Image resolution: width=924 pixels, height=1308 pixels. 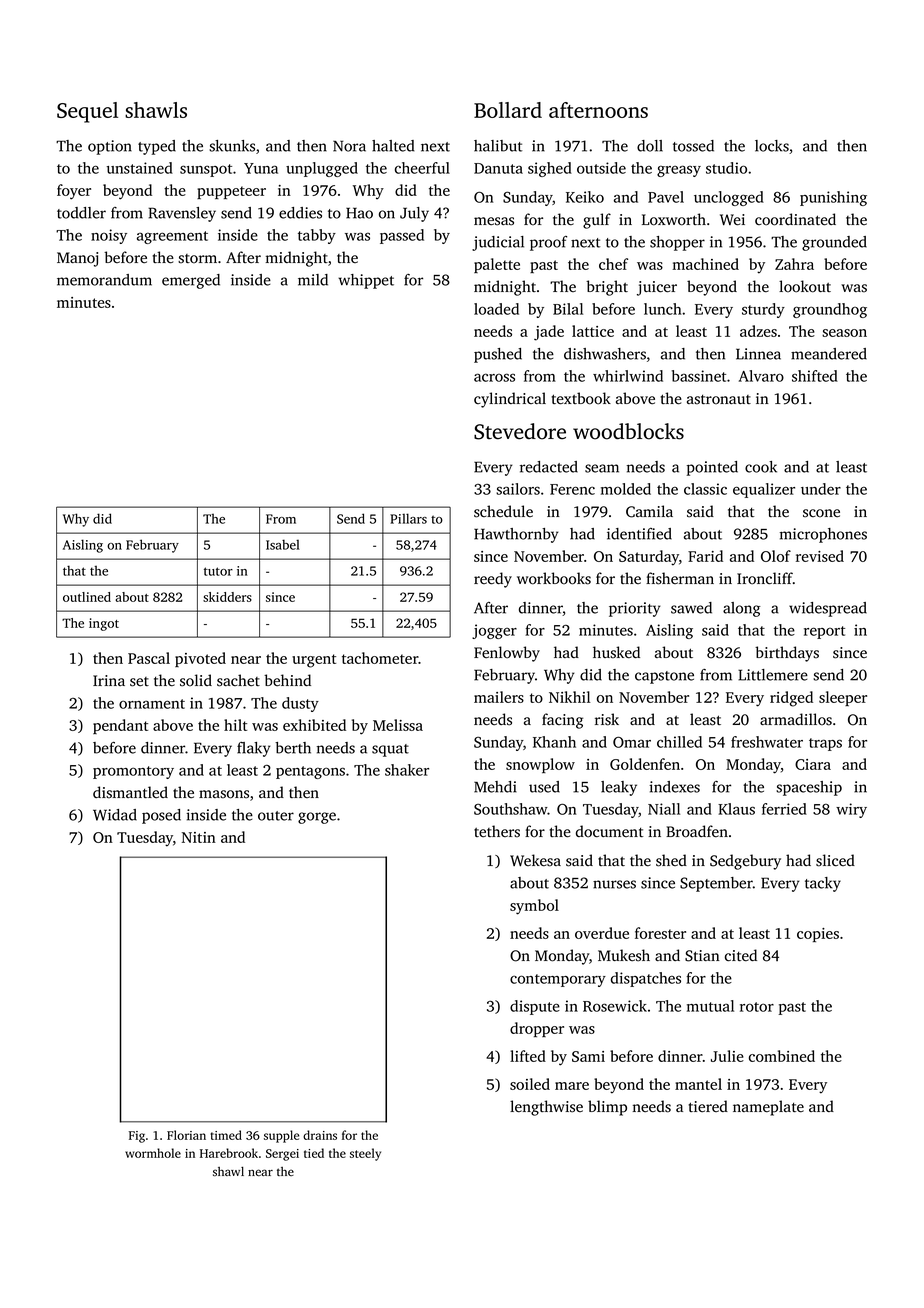 What do you see at coordinates (77, 259) in the document?
I see `Manoj` at bounding box center [77, 259].
